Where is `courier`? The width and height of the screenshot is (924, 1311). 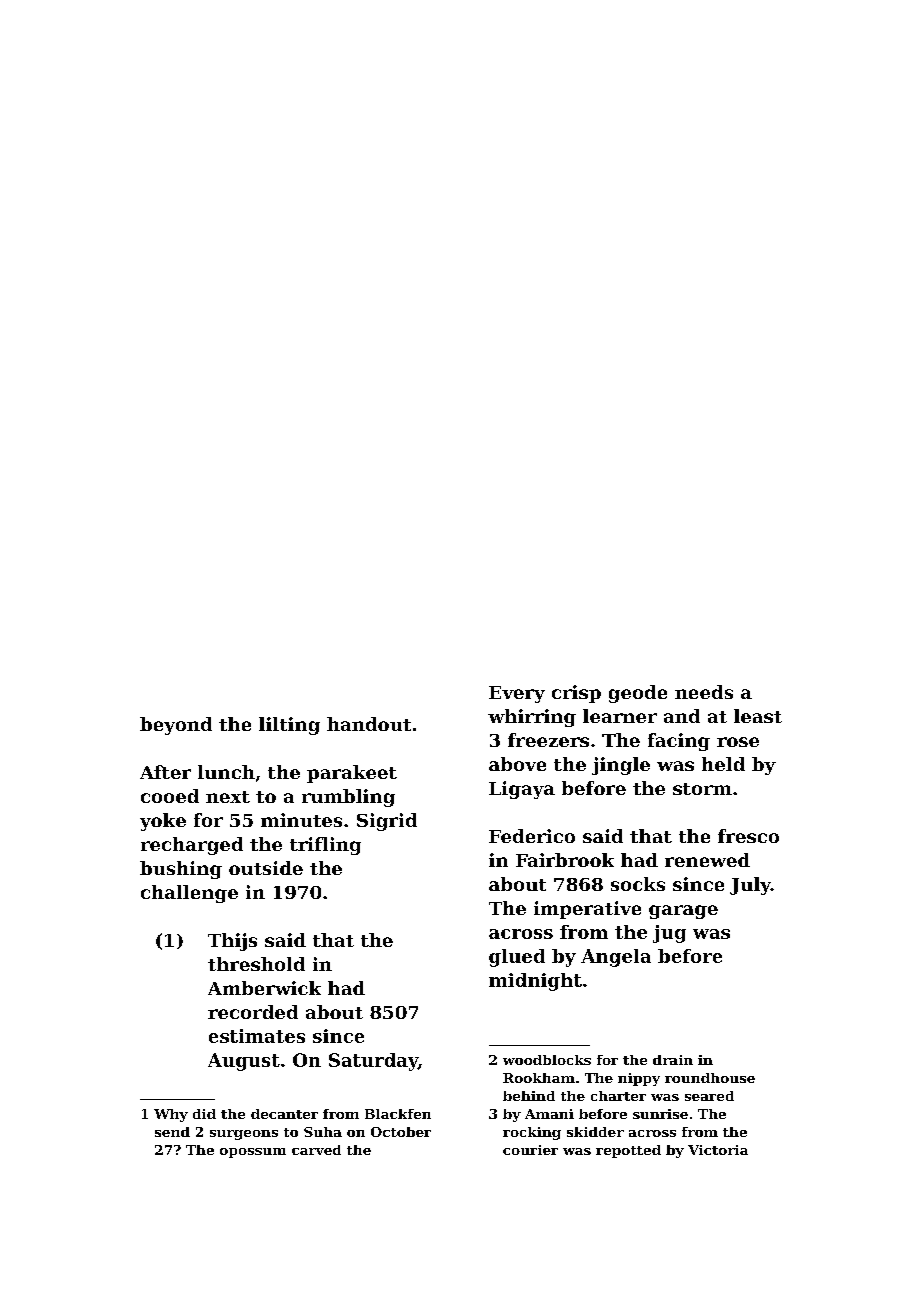 courier is located at coordinates (530, 1150).
